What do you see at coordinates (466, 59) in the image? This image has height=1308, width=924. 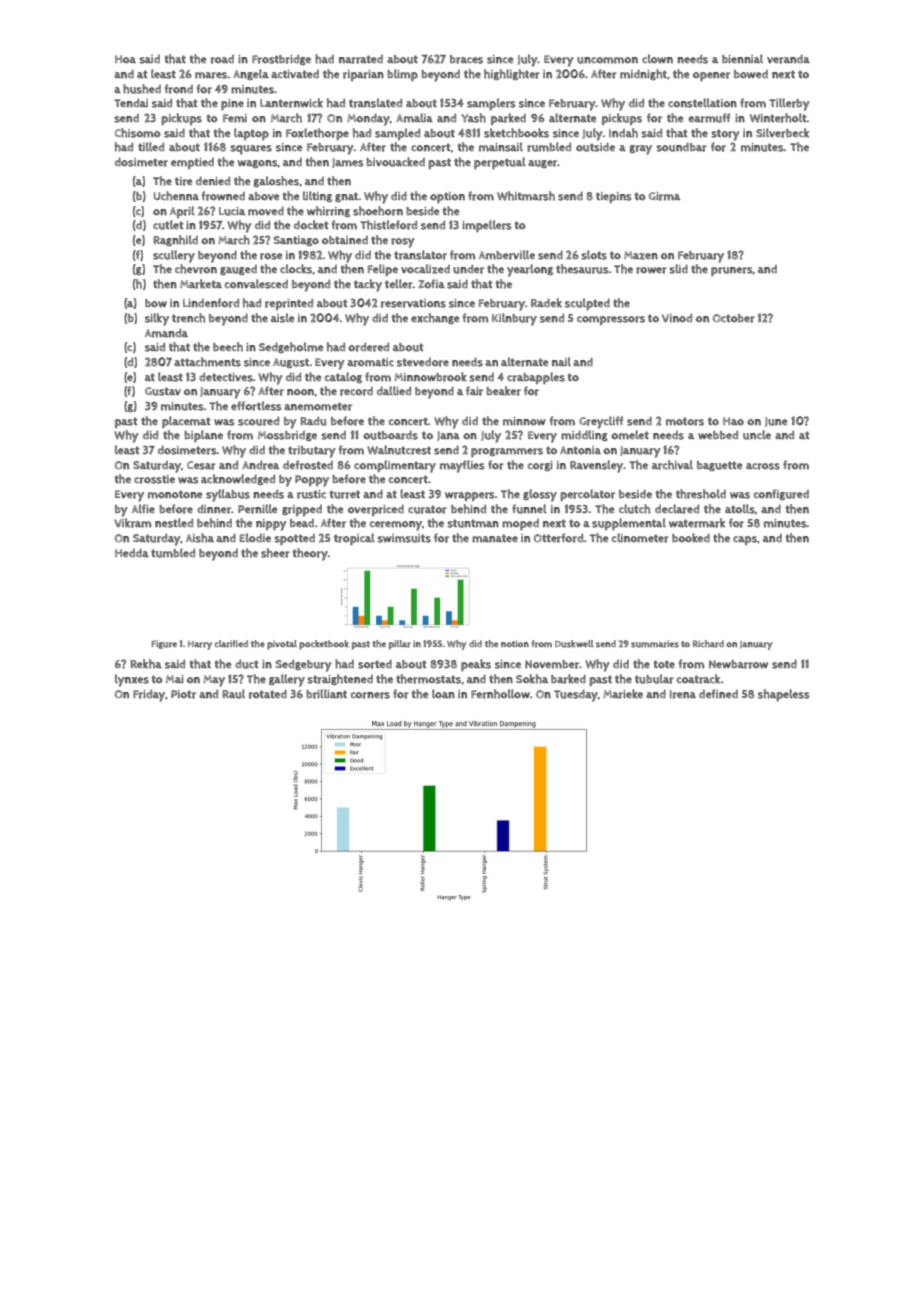 I see `braces` at bounding box center [466, 59].
